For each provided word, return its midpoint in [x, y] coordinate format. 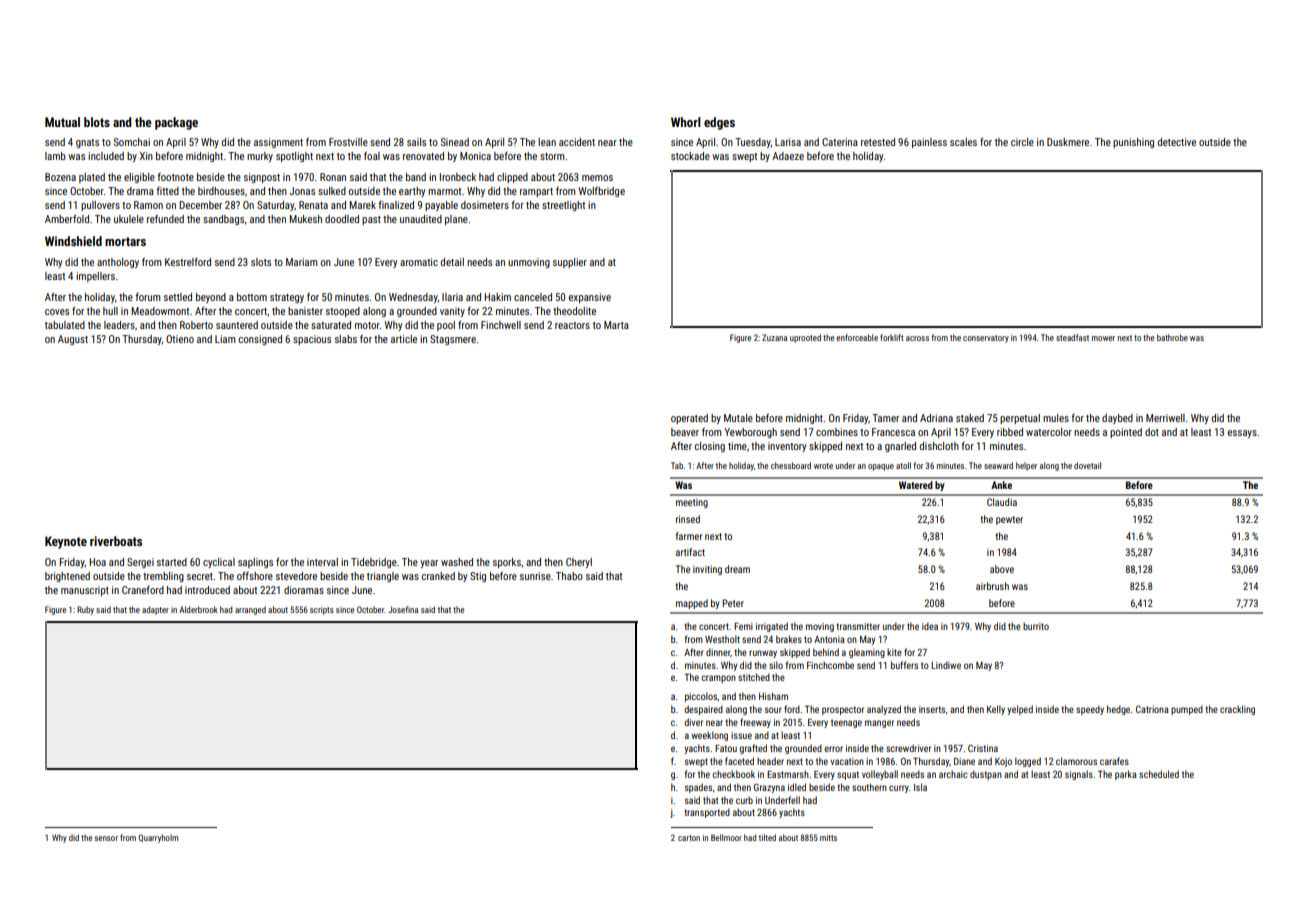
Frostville [348, 142]
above [1002, 569]
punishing [1133, 143]
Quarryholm [158, 838]
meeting [692, 503]
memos [597, 178]
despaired [703, 710]
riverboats [116, 541]
